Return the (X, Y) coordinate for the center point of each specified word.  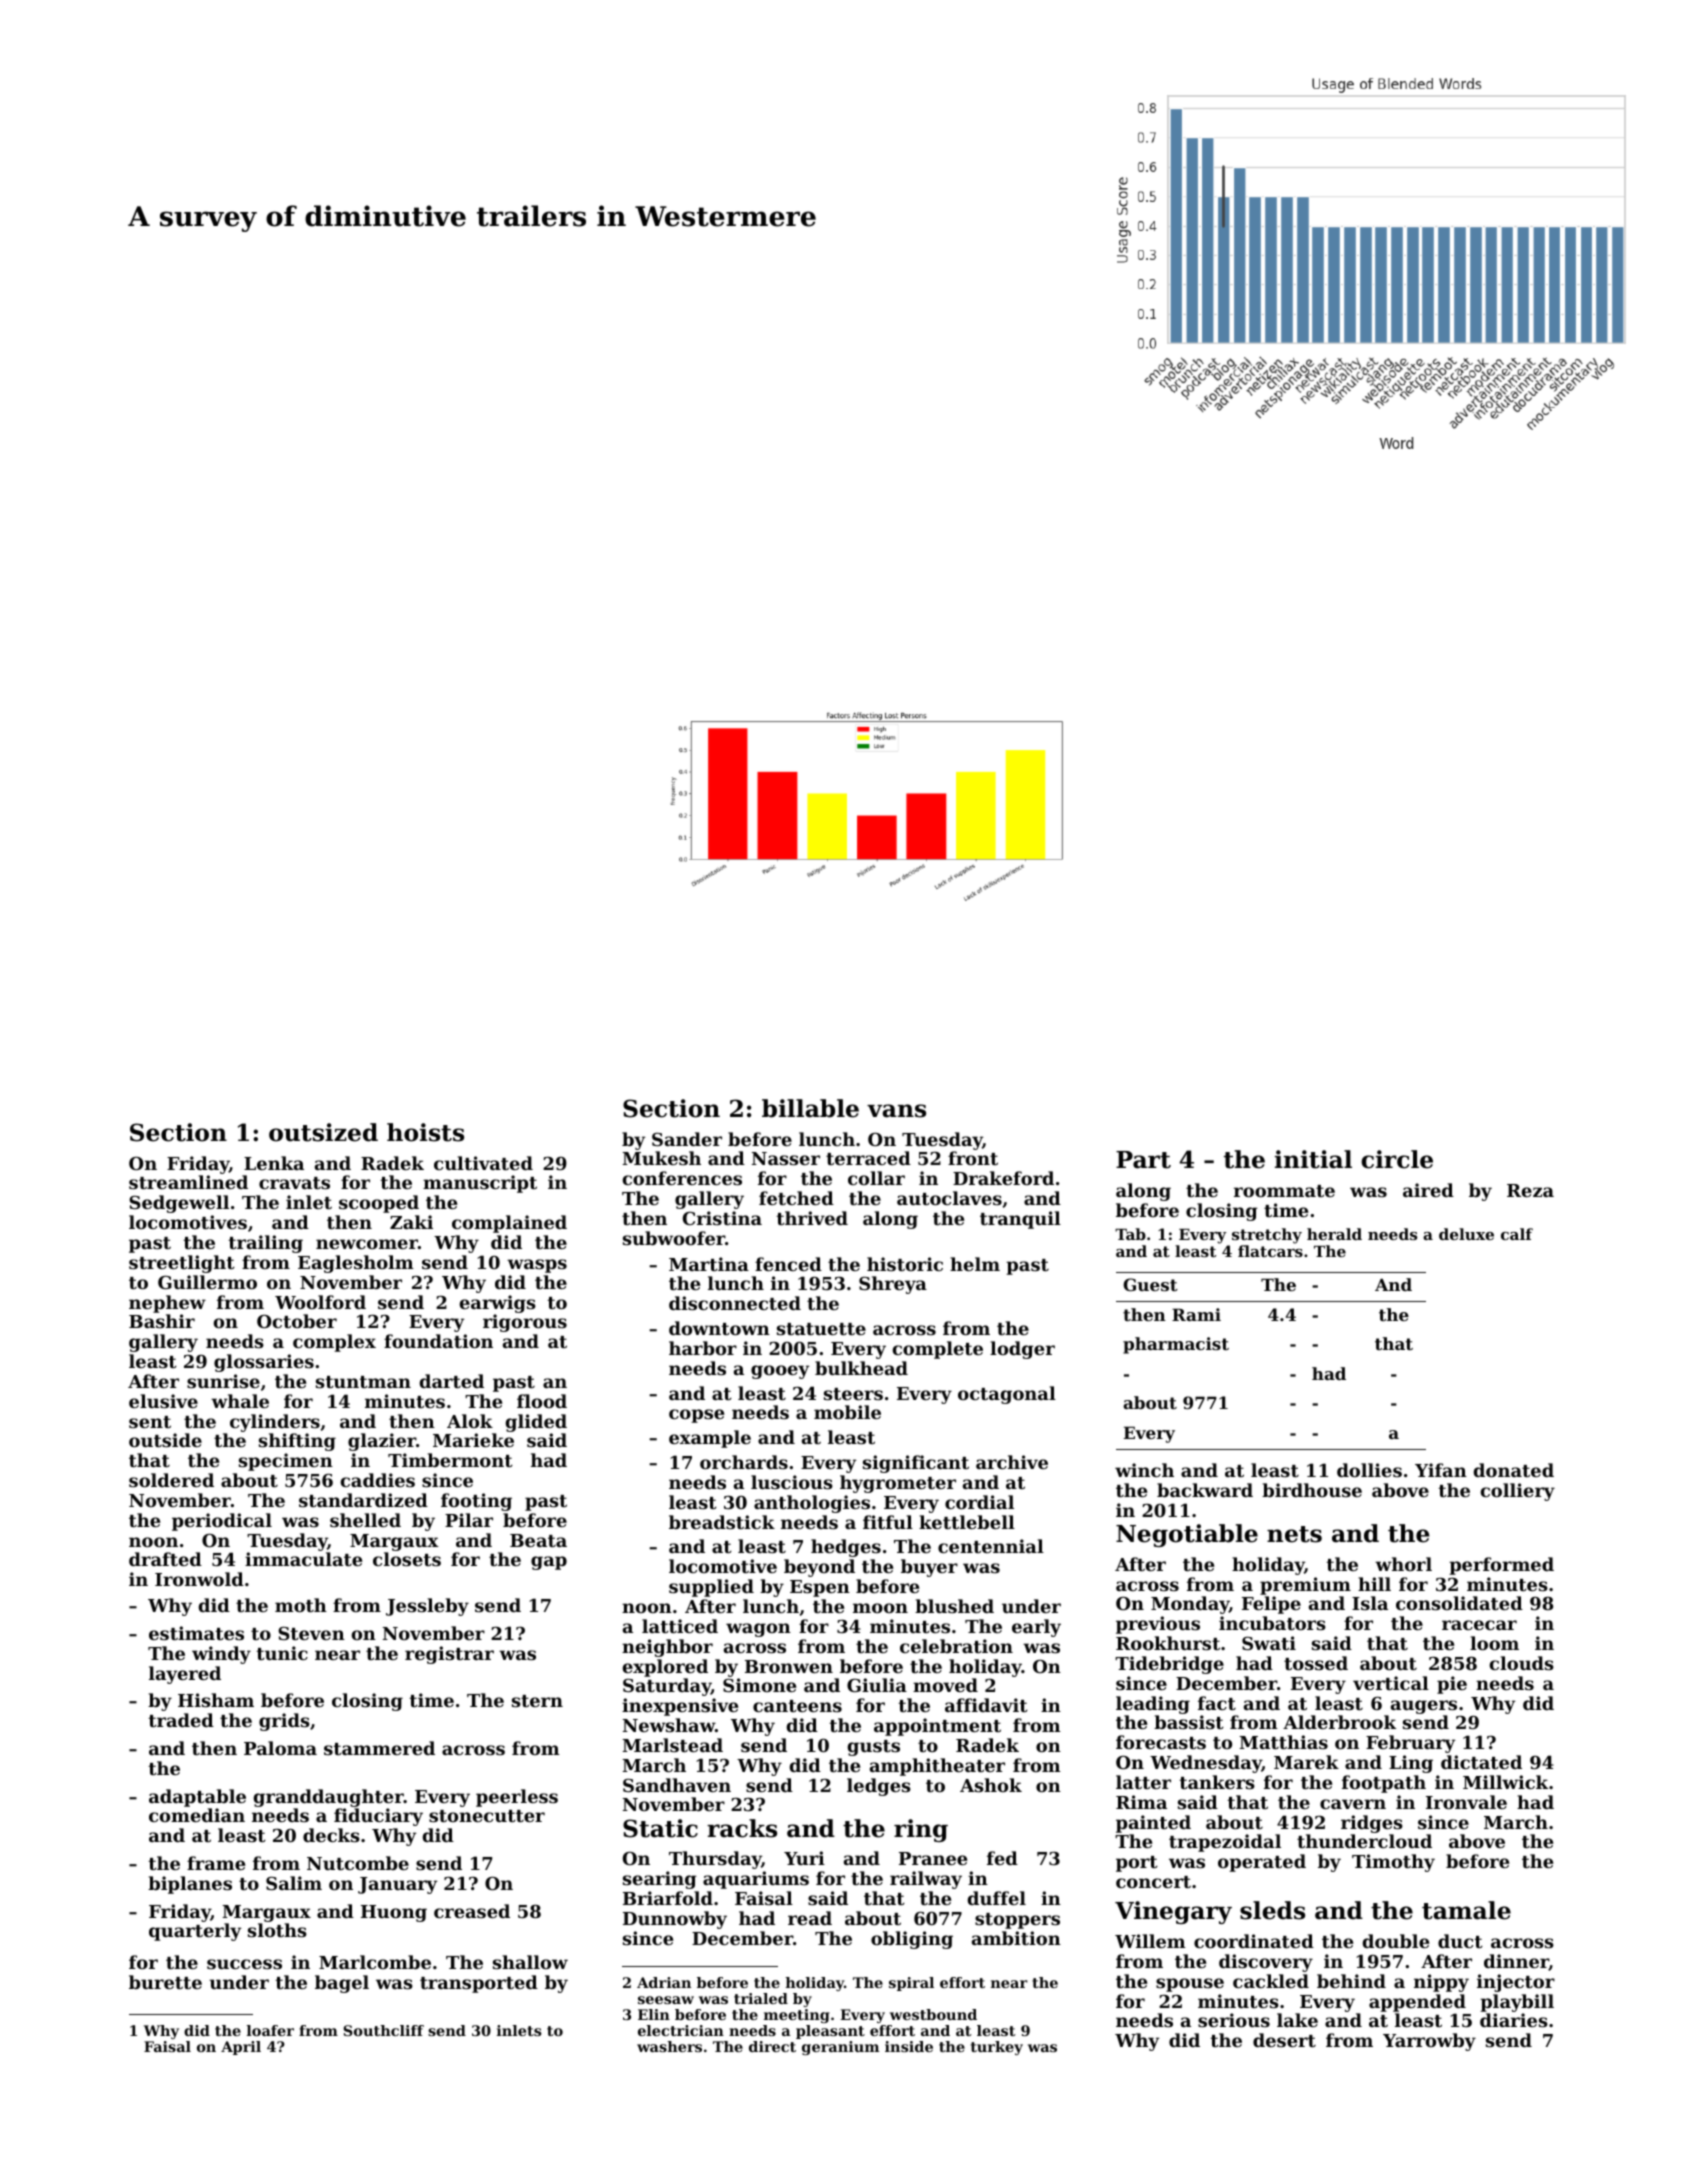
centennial (991, 1546)
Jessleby (427, 1607)
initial (1313, 1159)
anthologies (812, 1504)
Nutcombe (358, 1863)
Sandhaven (677, 1785)
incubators (1272, 1623)
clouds (1522, 1663)
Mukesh (661, 1158)
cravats (294, 1183)
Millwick (1505, 1782)
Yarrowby (1429, 2042)
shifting (297, 1442)
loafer (270, 2030)
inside (909, 2046)
